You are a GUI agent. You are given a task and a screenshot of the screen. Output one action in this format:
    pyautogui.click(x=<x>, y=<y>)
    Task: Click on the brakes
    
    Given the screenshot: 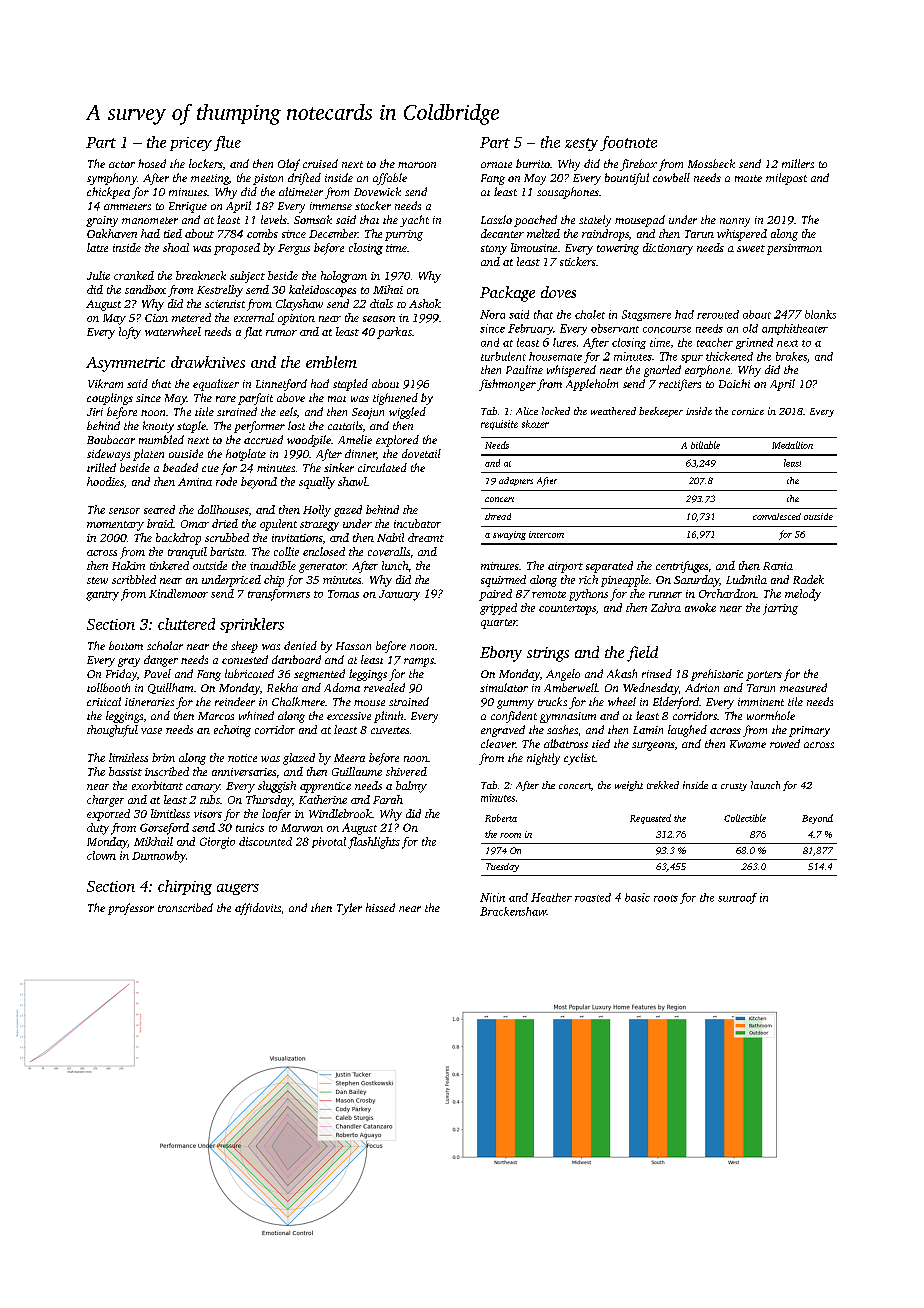 What is the action you would take?
    pyautogui.click(x=791, y=356)
